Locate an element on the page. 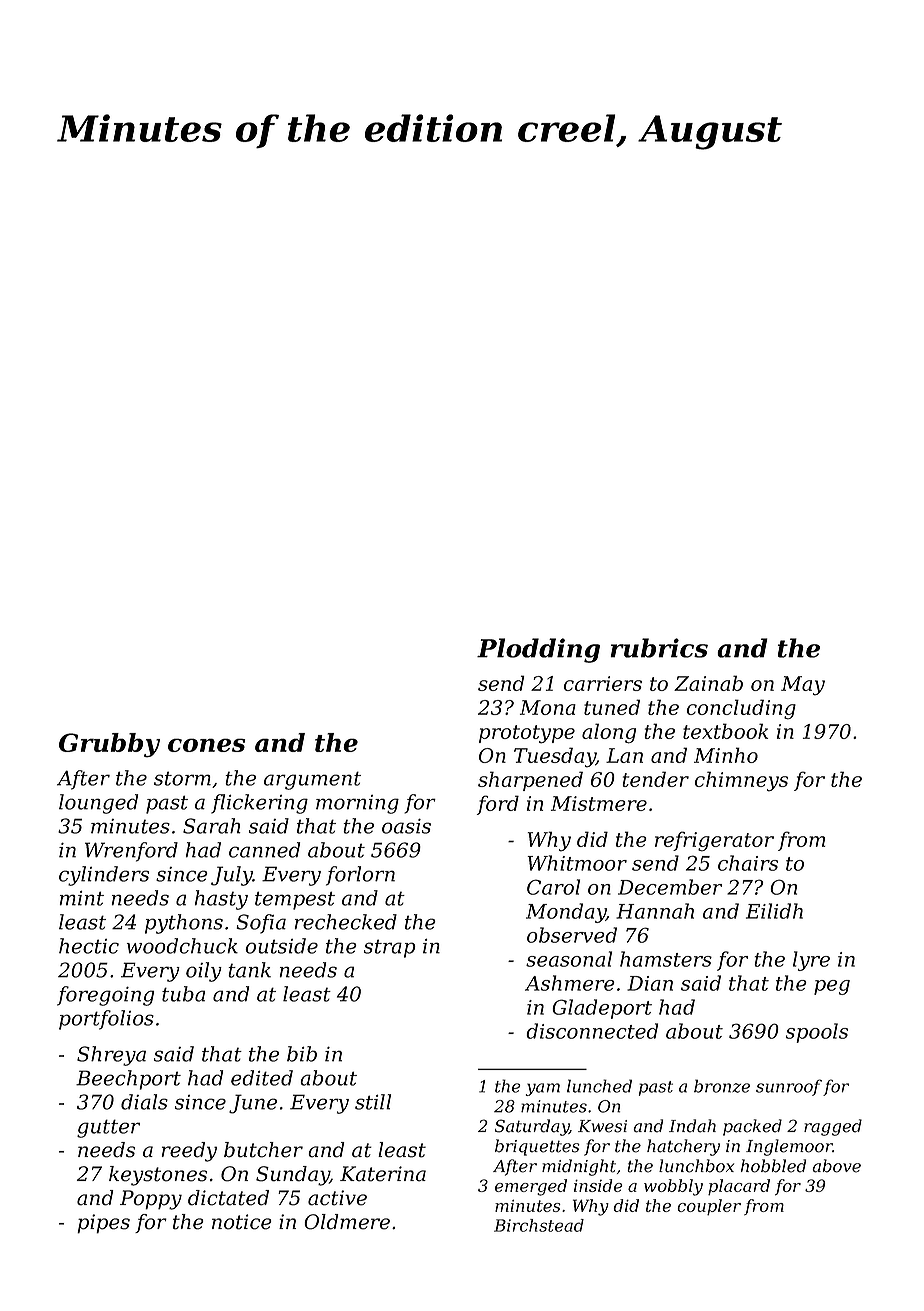 This document has width=924, height=1311. foregoing is located at coordinates (105, 996).
